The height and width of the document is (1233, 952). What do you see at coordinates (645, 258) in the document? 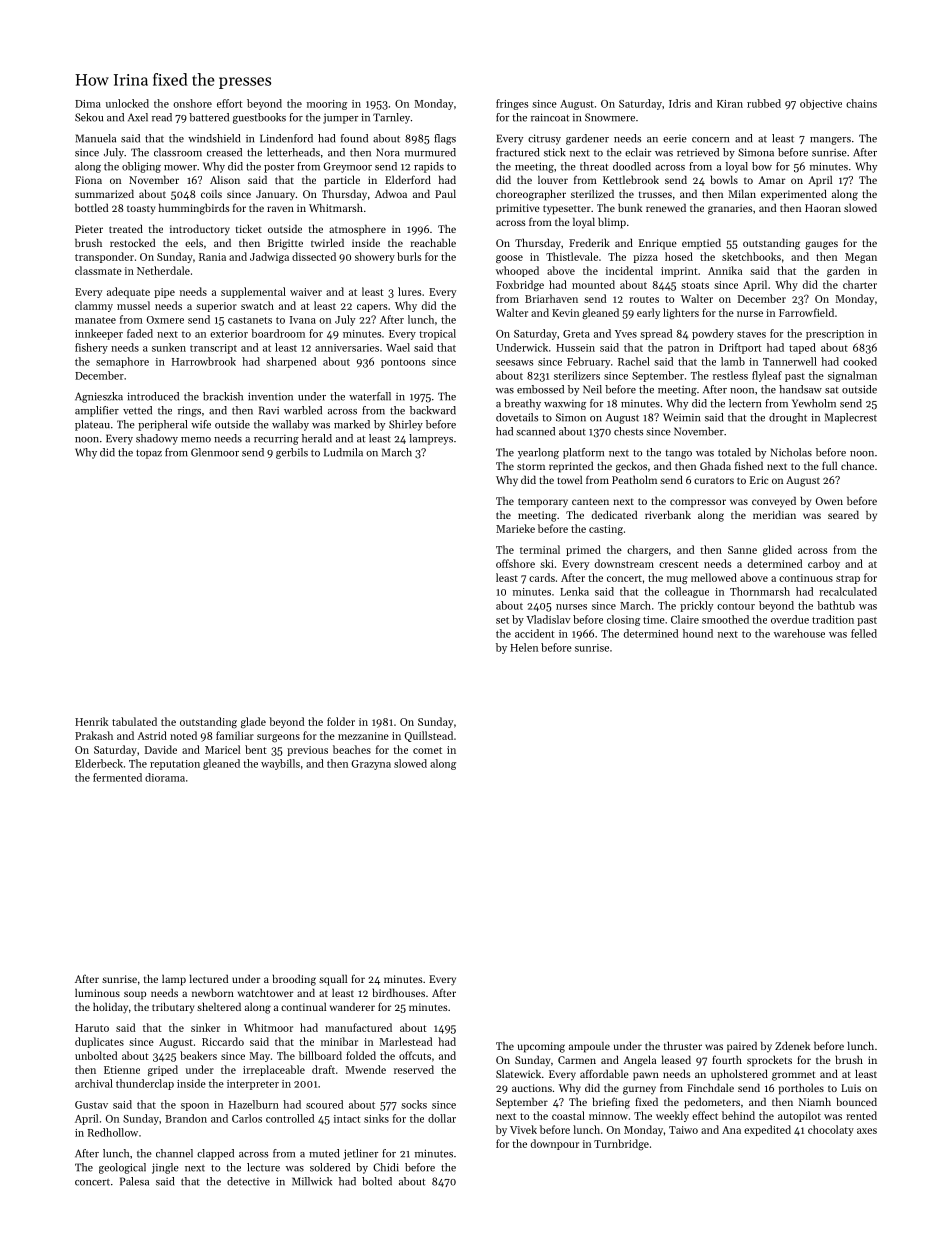
I see `pizza` at bounding box center [645, 258].
